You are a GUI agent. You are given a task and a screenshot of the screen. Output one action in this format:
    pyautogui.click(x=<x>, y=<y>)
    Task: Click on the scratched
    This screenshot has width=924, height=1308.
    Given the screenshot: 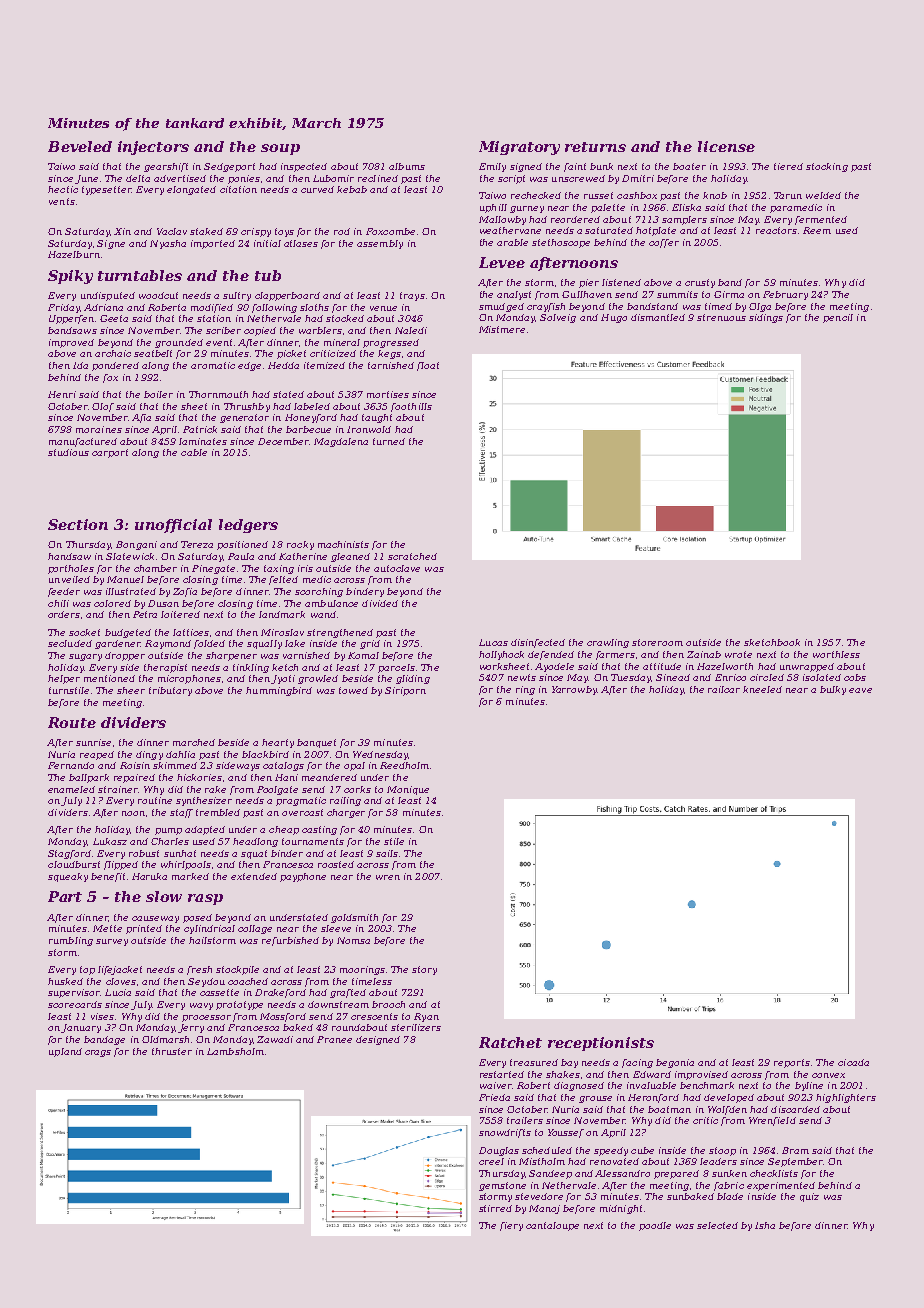 What is the action you would take?
    pyautogui.click(x=412, y=556)
